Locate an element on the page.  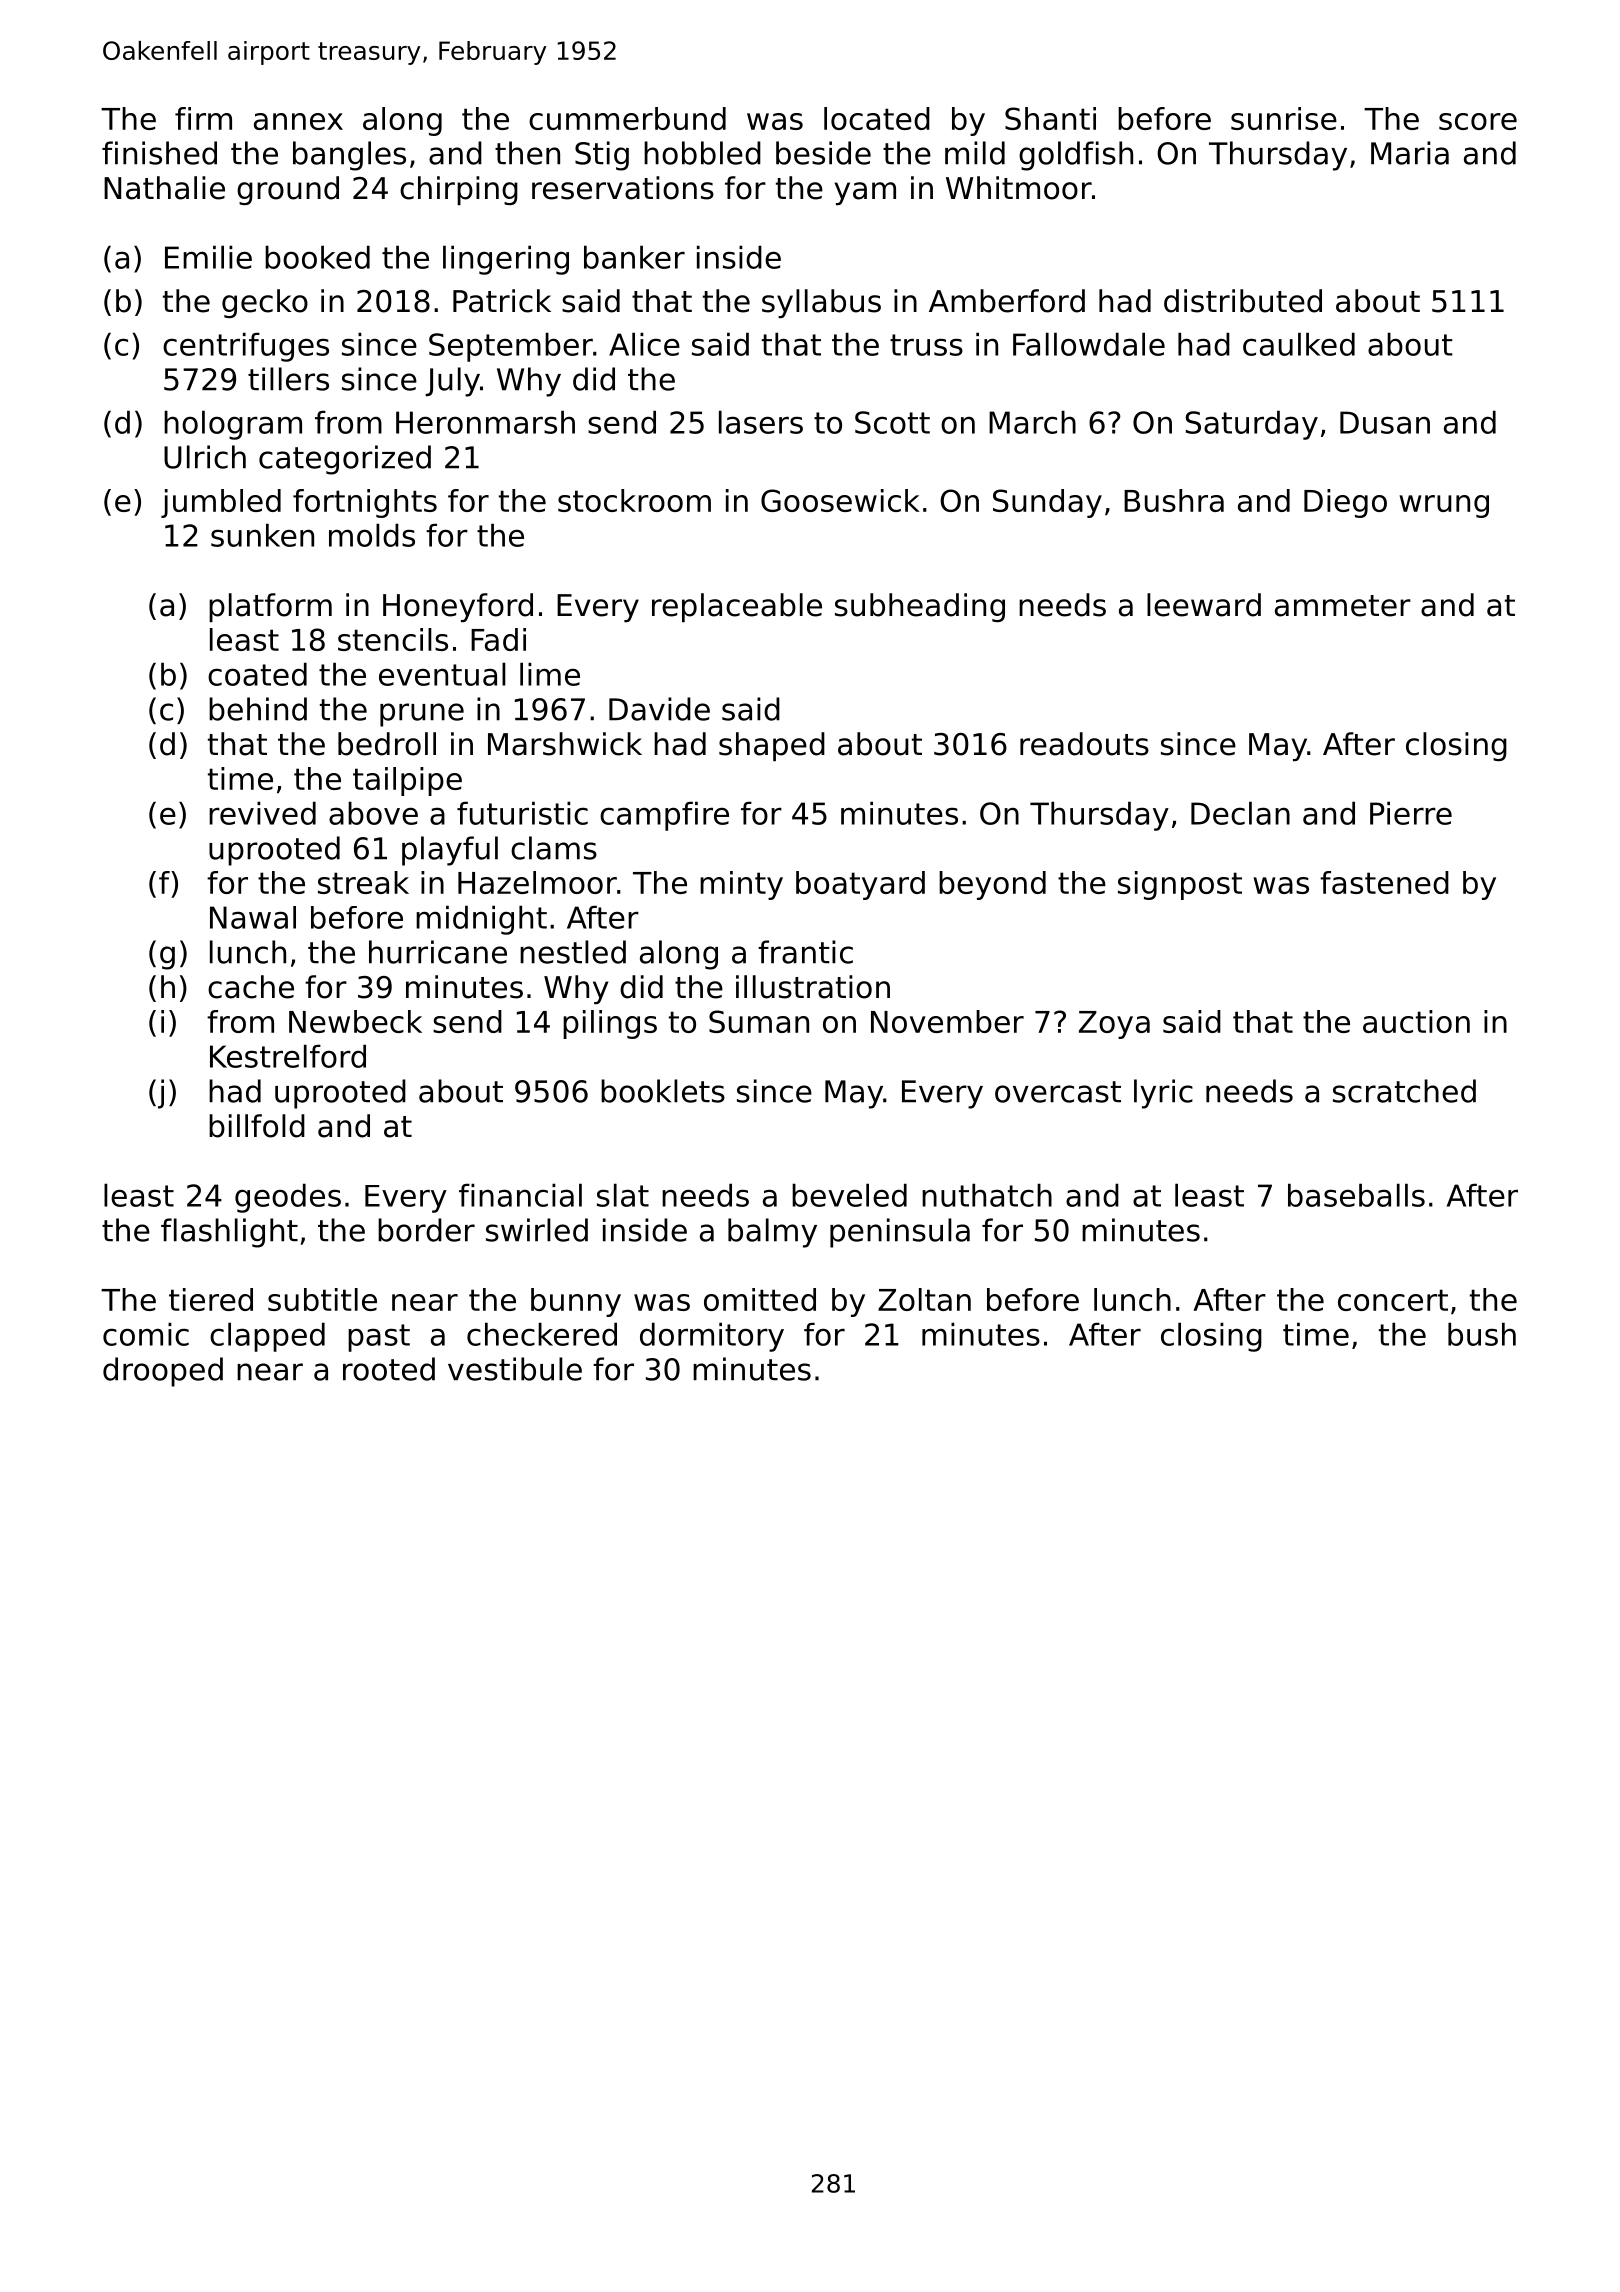
hobbled is located at coordinates (702, 153).
